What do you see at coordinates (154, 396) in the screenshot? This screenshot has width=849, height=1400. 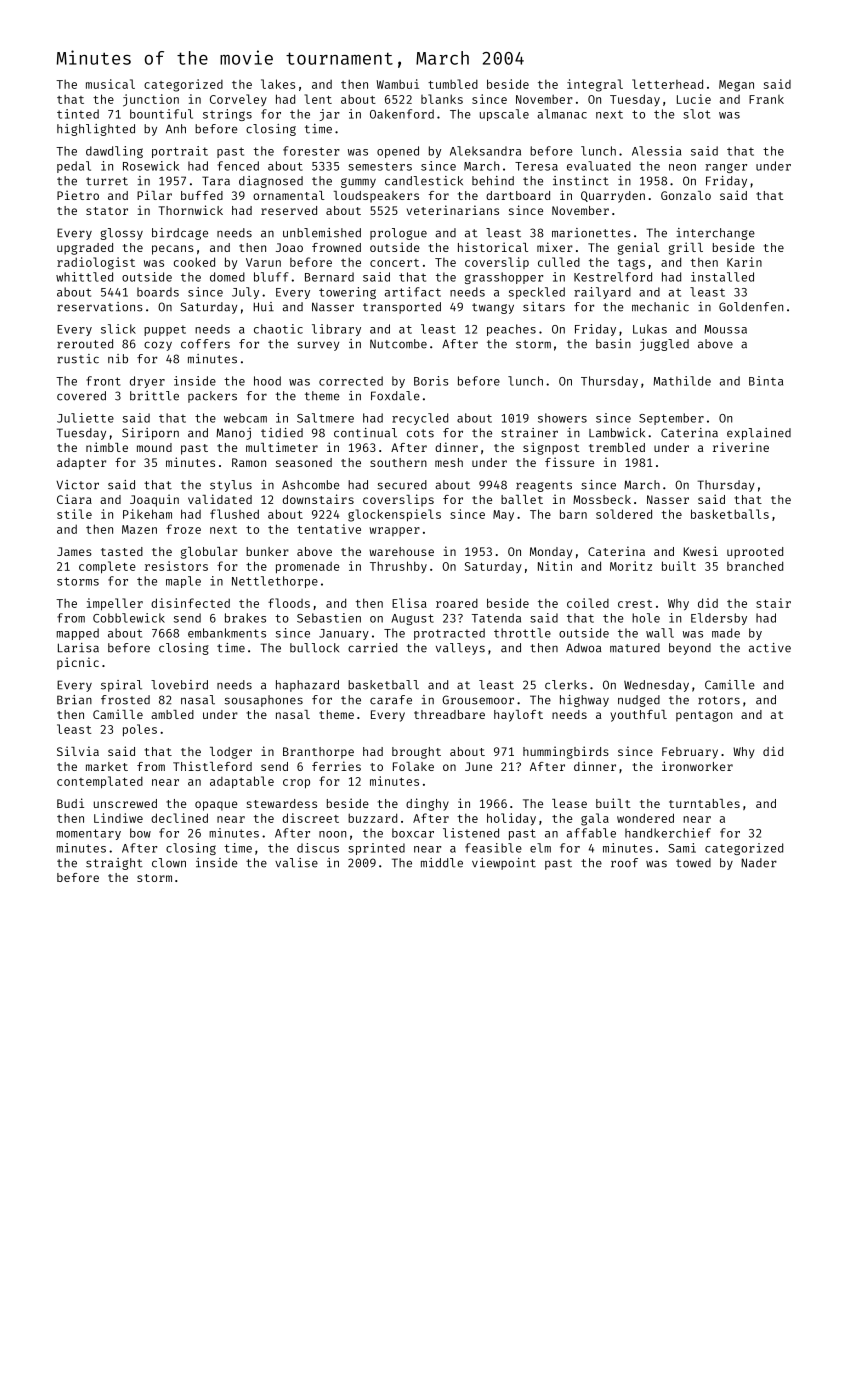 I see `brittle` at bounding box center [154, 396].
